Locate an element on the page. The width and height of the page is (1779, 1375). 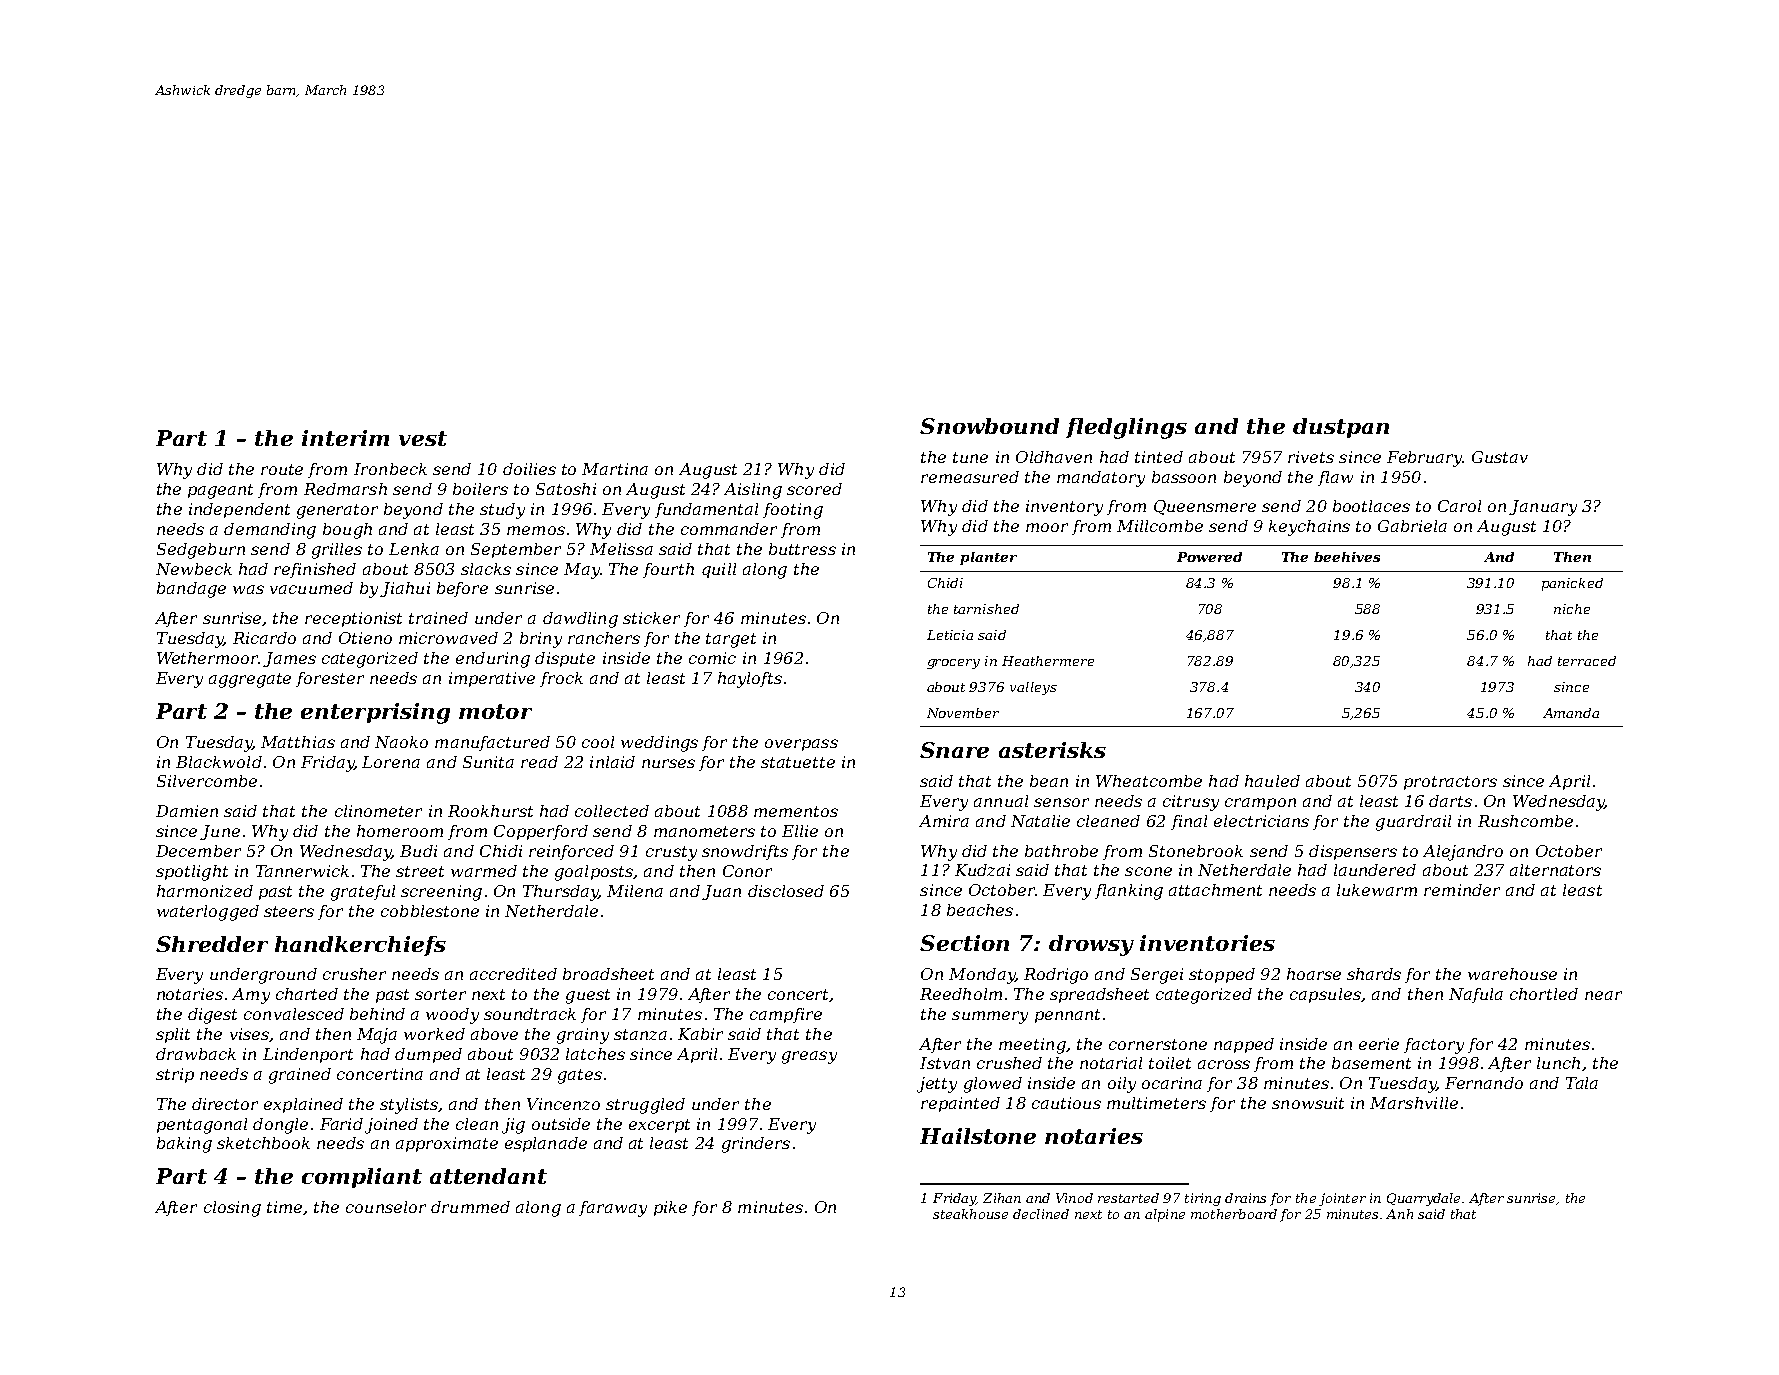
disclosed is located at coordinates (786, 891).
